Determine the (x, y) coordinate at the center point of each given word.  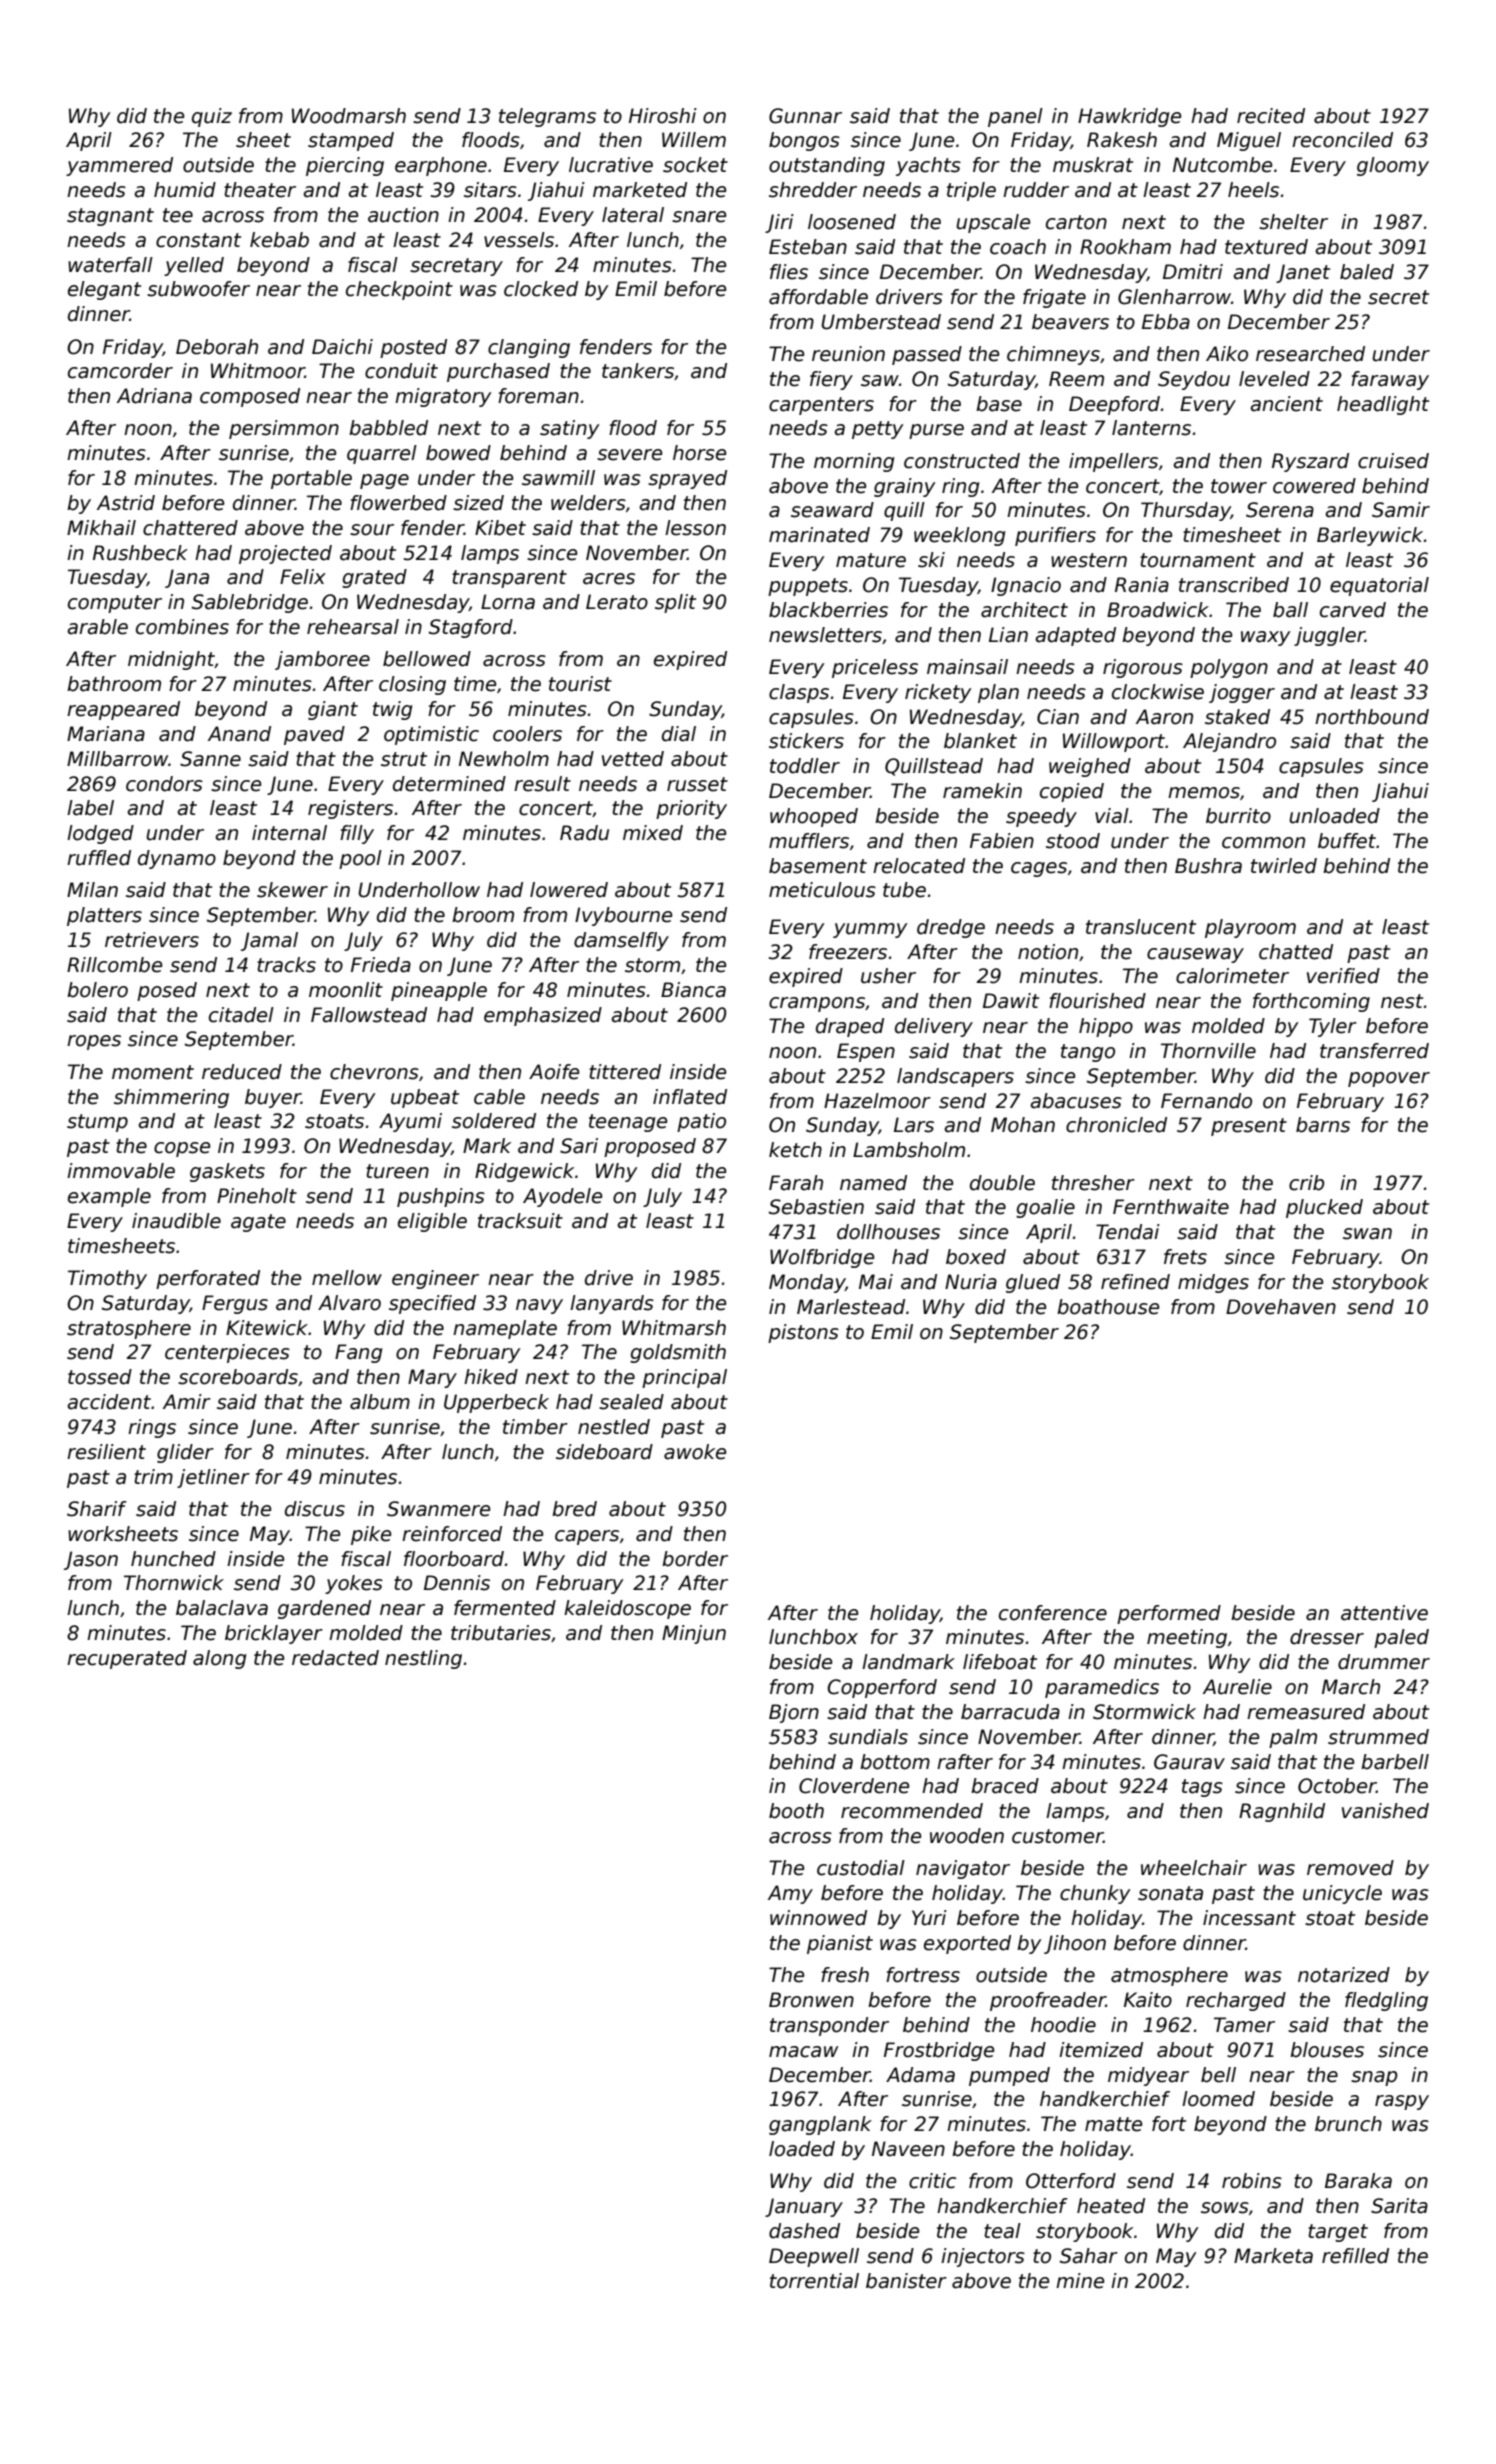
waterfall (110, 265)
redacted (335, 1658)
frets (1185, 1257)
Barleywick (1370, 536)
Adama (920, 2075)
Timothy (107, 1279)
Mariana (106, 734)
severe (629, 455)
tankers (638, 371)
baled (1367, 272)
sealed (631, 1402)
